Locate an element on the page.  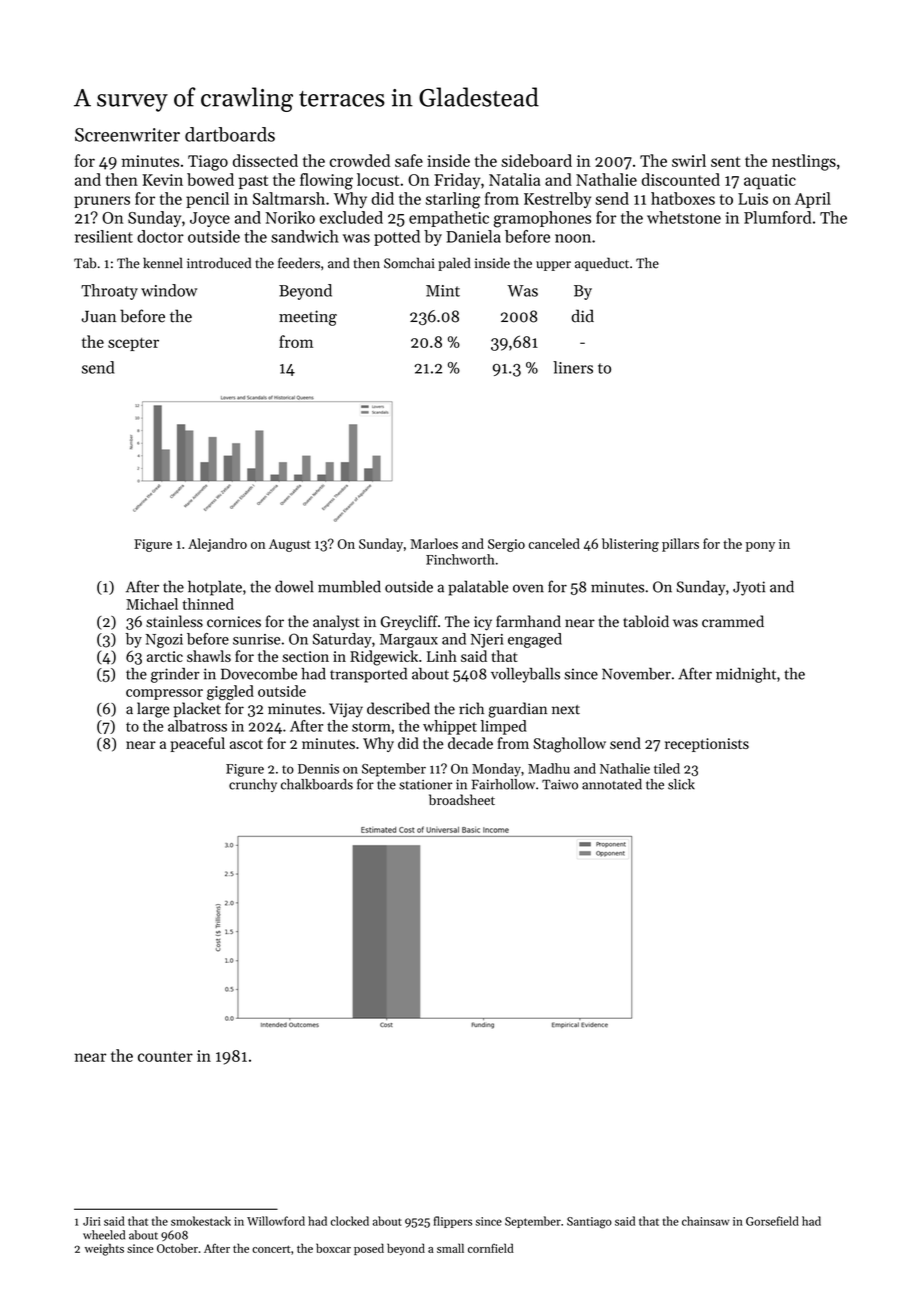
Njeri is located at coordinates (487, 641).
